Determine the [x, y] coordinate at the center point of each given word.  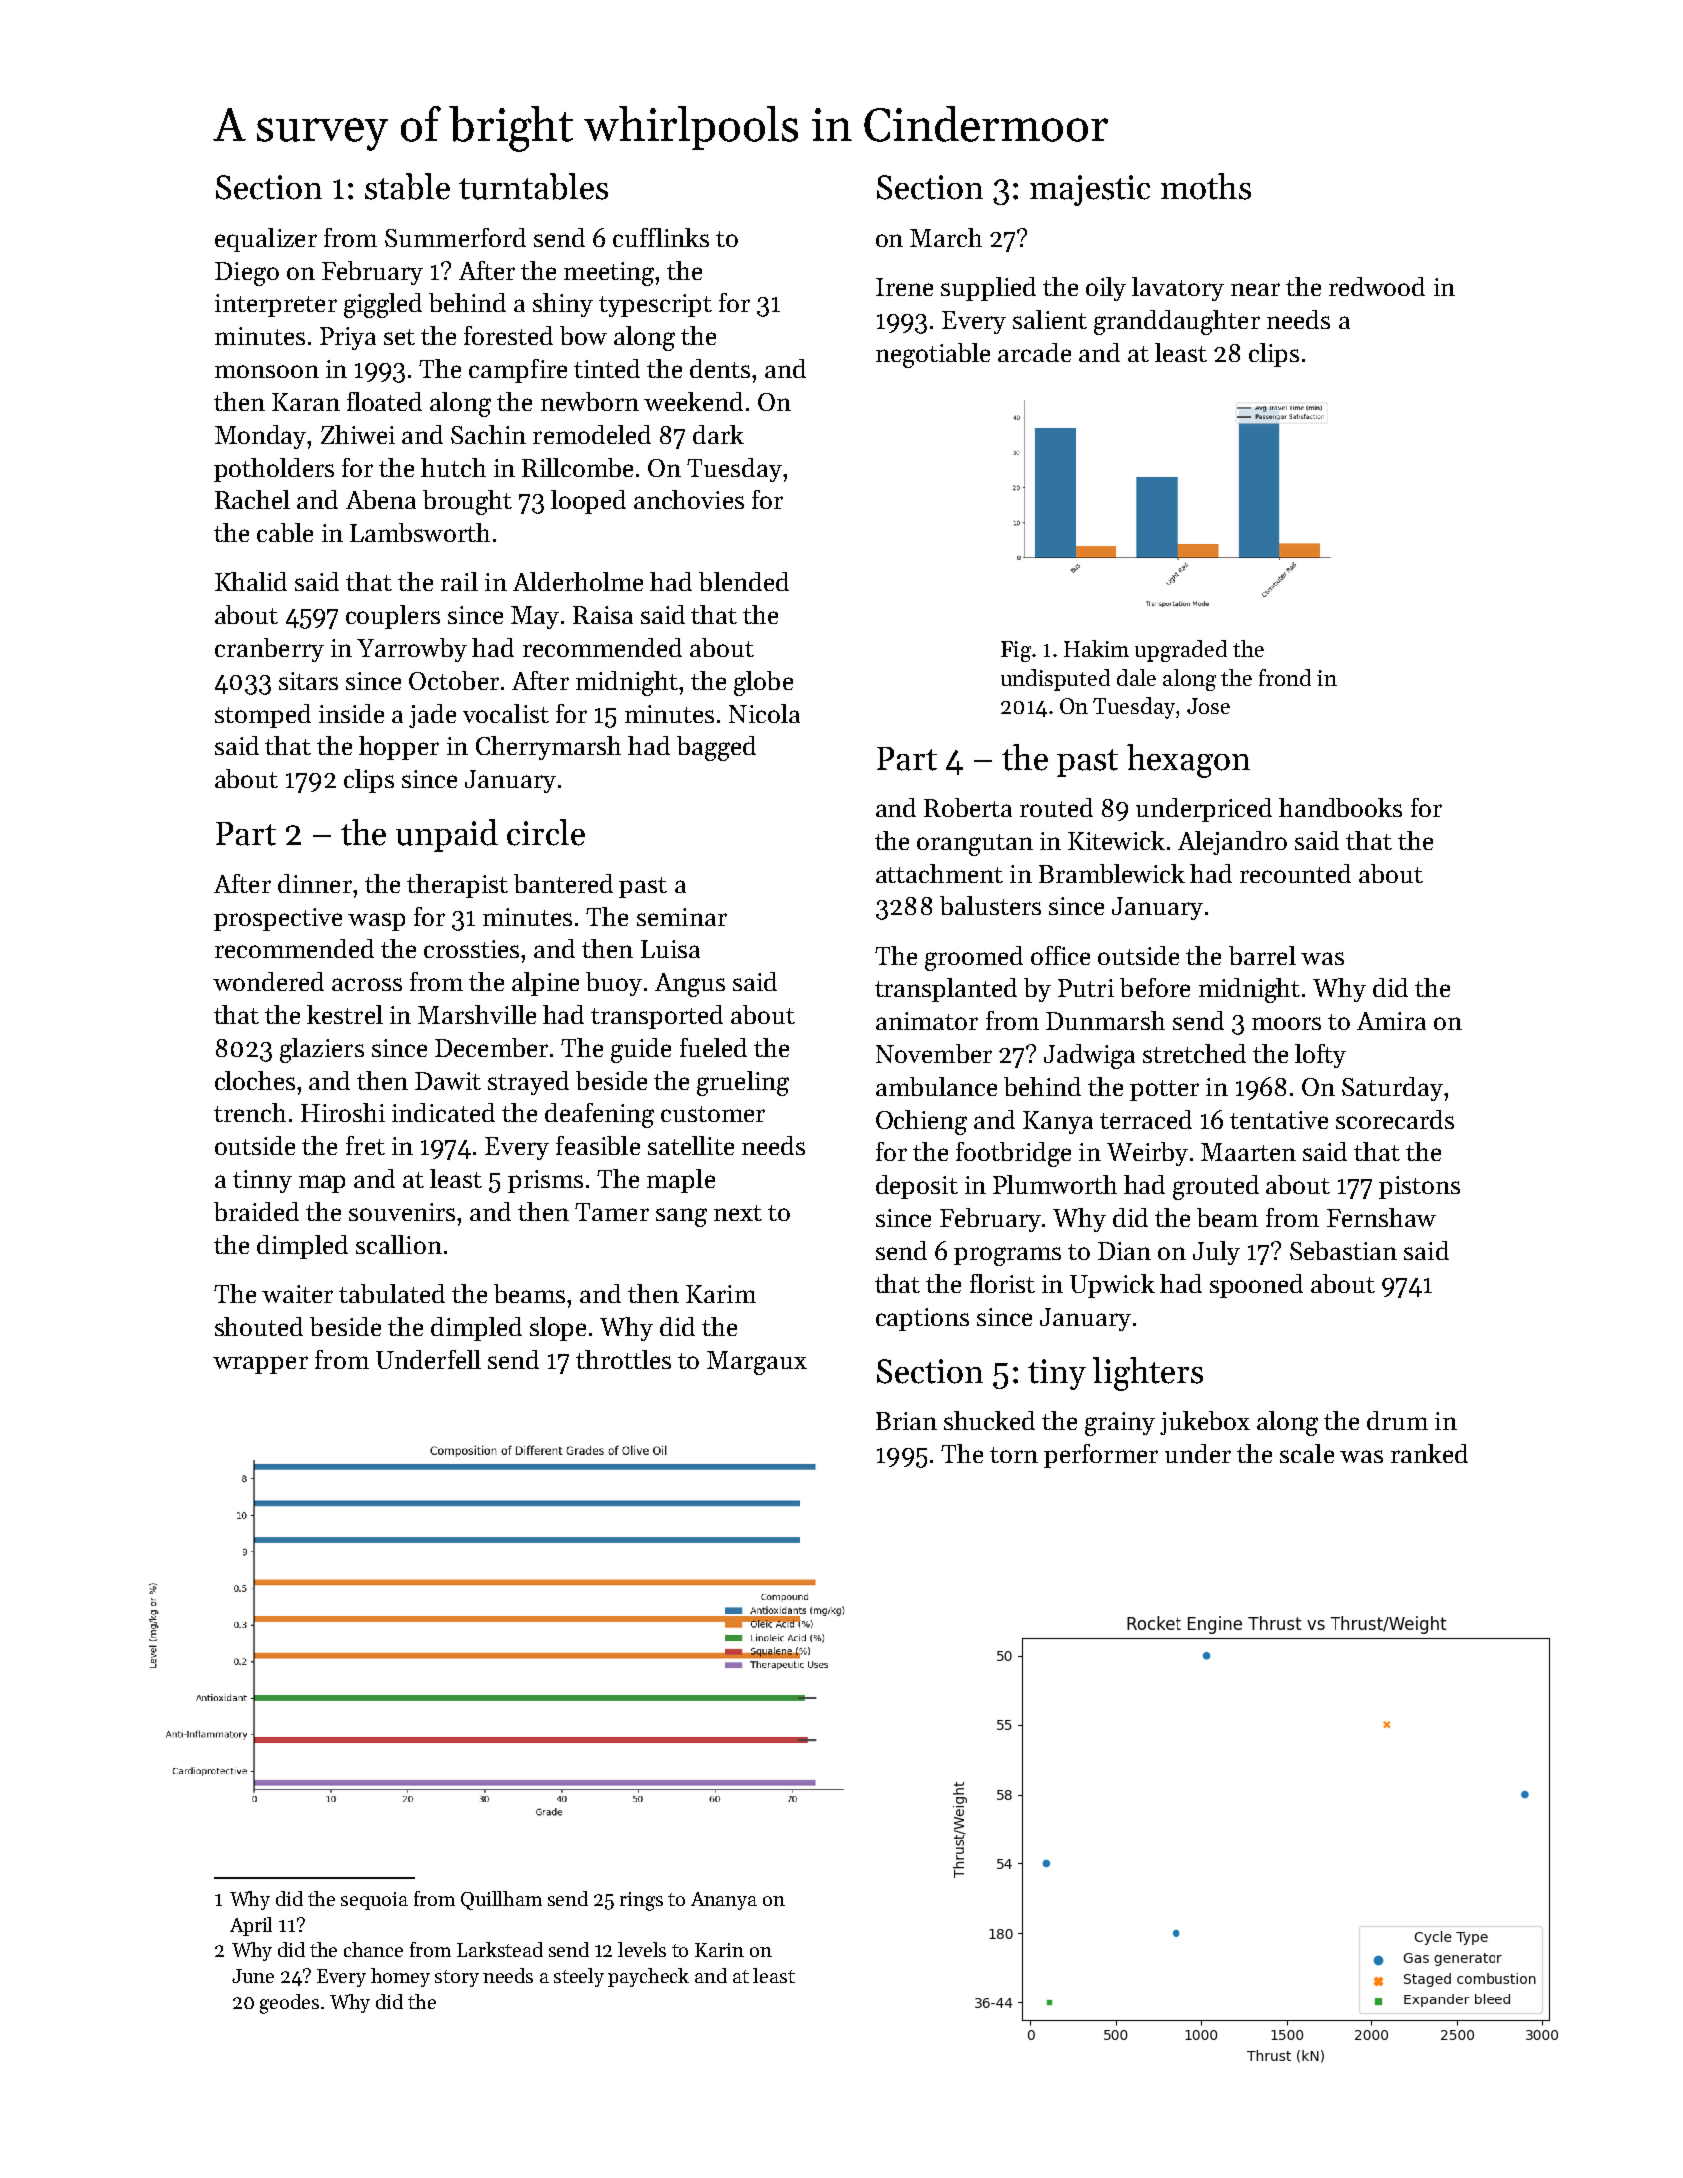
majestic [1090, 190]
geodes [289, 2004]
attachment [939, 873]
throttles [623, 1359]
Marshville [477, 1014]
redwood [1377, 286]
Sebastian [1343, 1250]
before [1155, 987]
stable [407, 186]
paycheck [648, 1977]
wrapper [260, 1365]
